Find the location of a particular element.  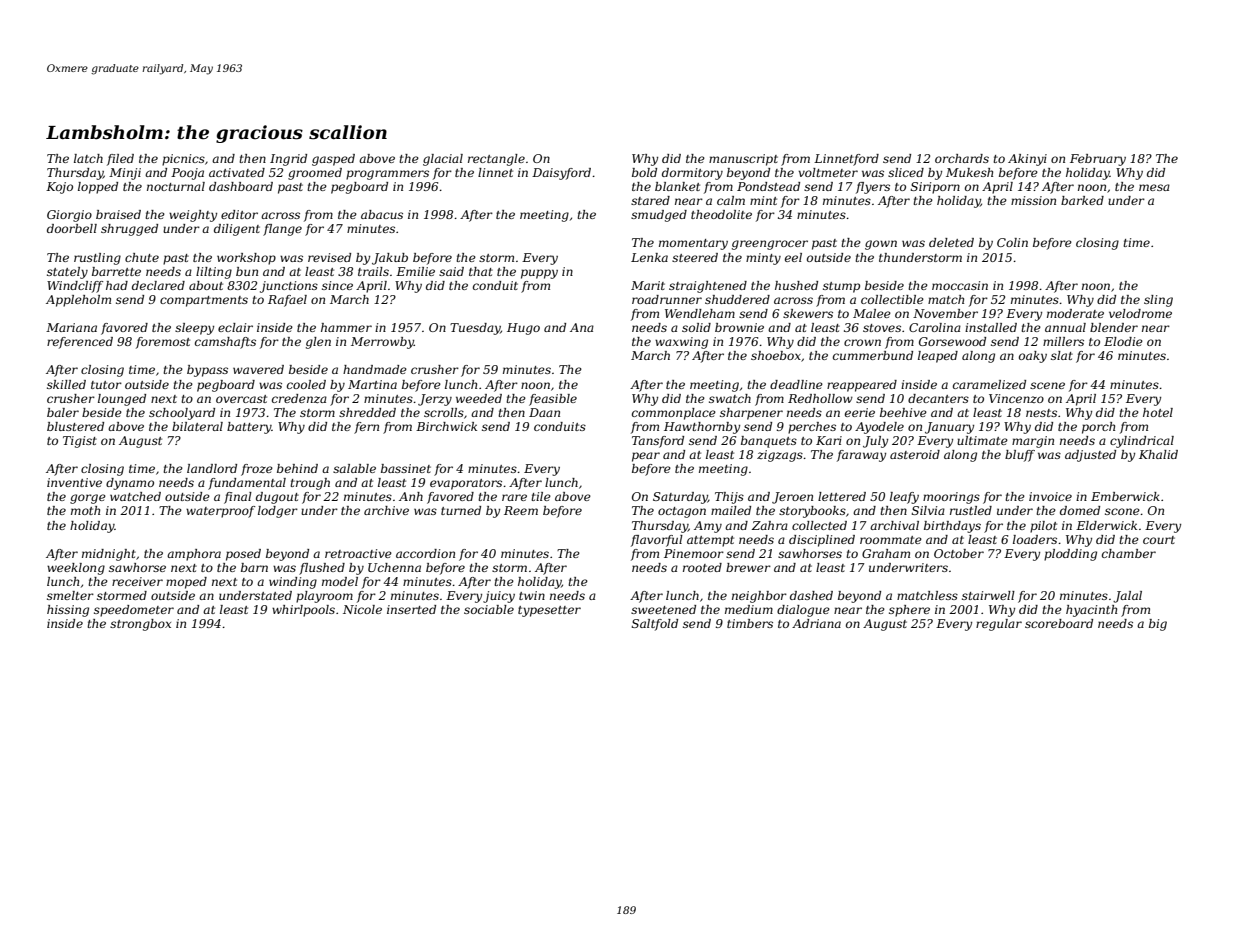

moderate is located at coordinates (1075, 313).
